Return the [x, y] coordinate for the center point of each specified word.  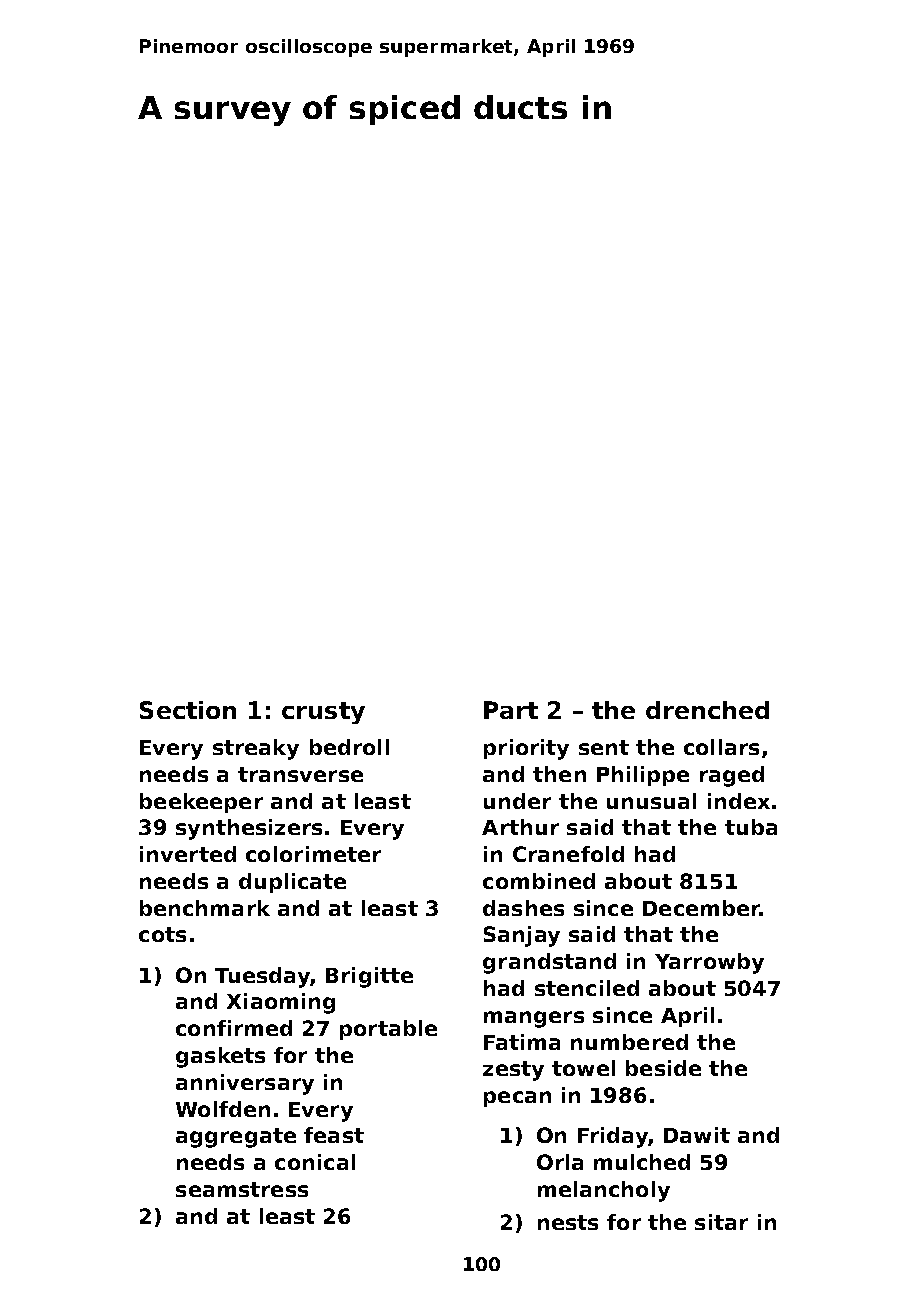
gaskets [220, 1057]
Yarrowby [709, 963]
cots [162, 934]
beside [663, 1068]
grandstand [549, 963]
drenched [707, 710]
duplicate [292, 883]
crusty [323, 713]
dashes [523, 908]
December [701, 908]
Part [511, 710]
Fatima [522, 1042]
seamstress [242, 1189]
